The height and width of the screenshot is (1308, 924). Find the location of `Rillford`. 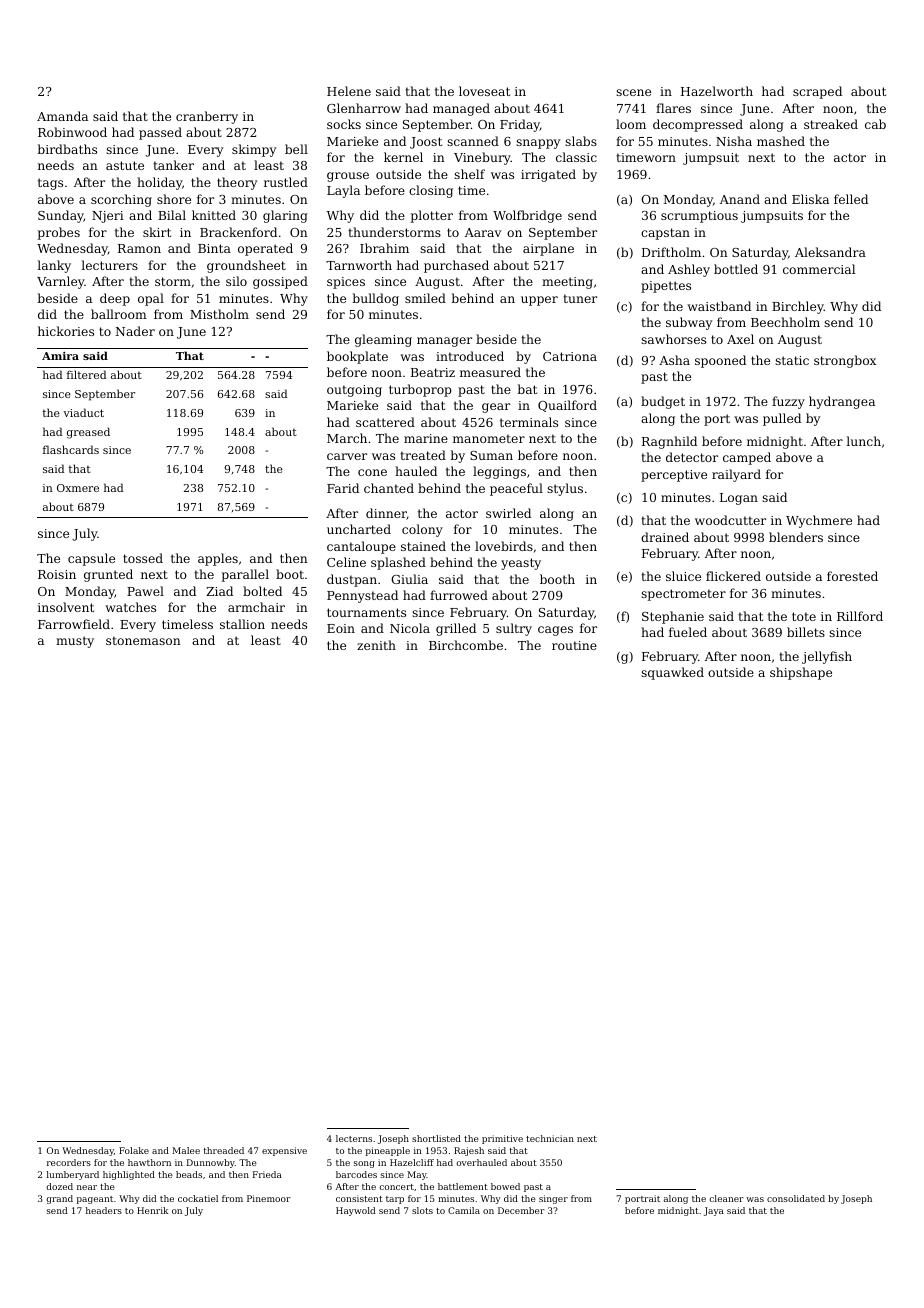

Rillford is located at coordinates (860, 616).
